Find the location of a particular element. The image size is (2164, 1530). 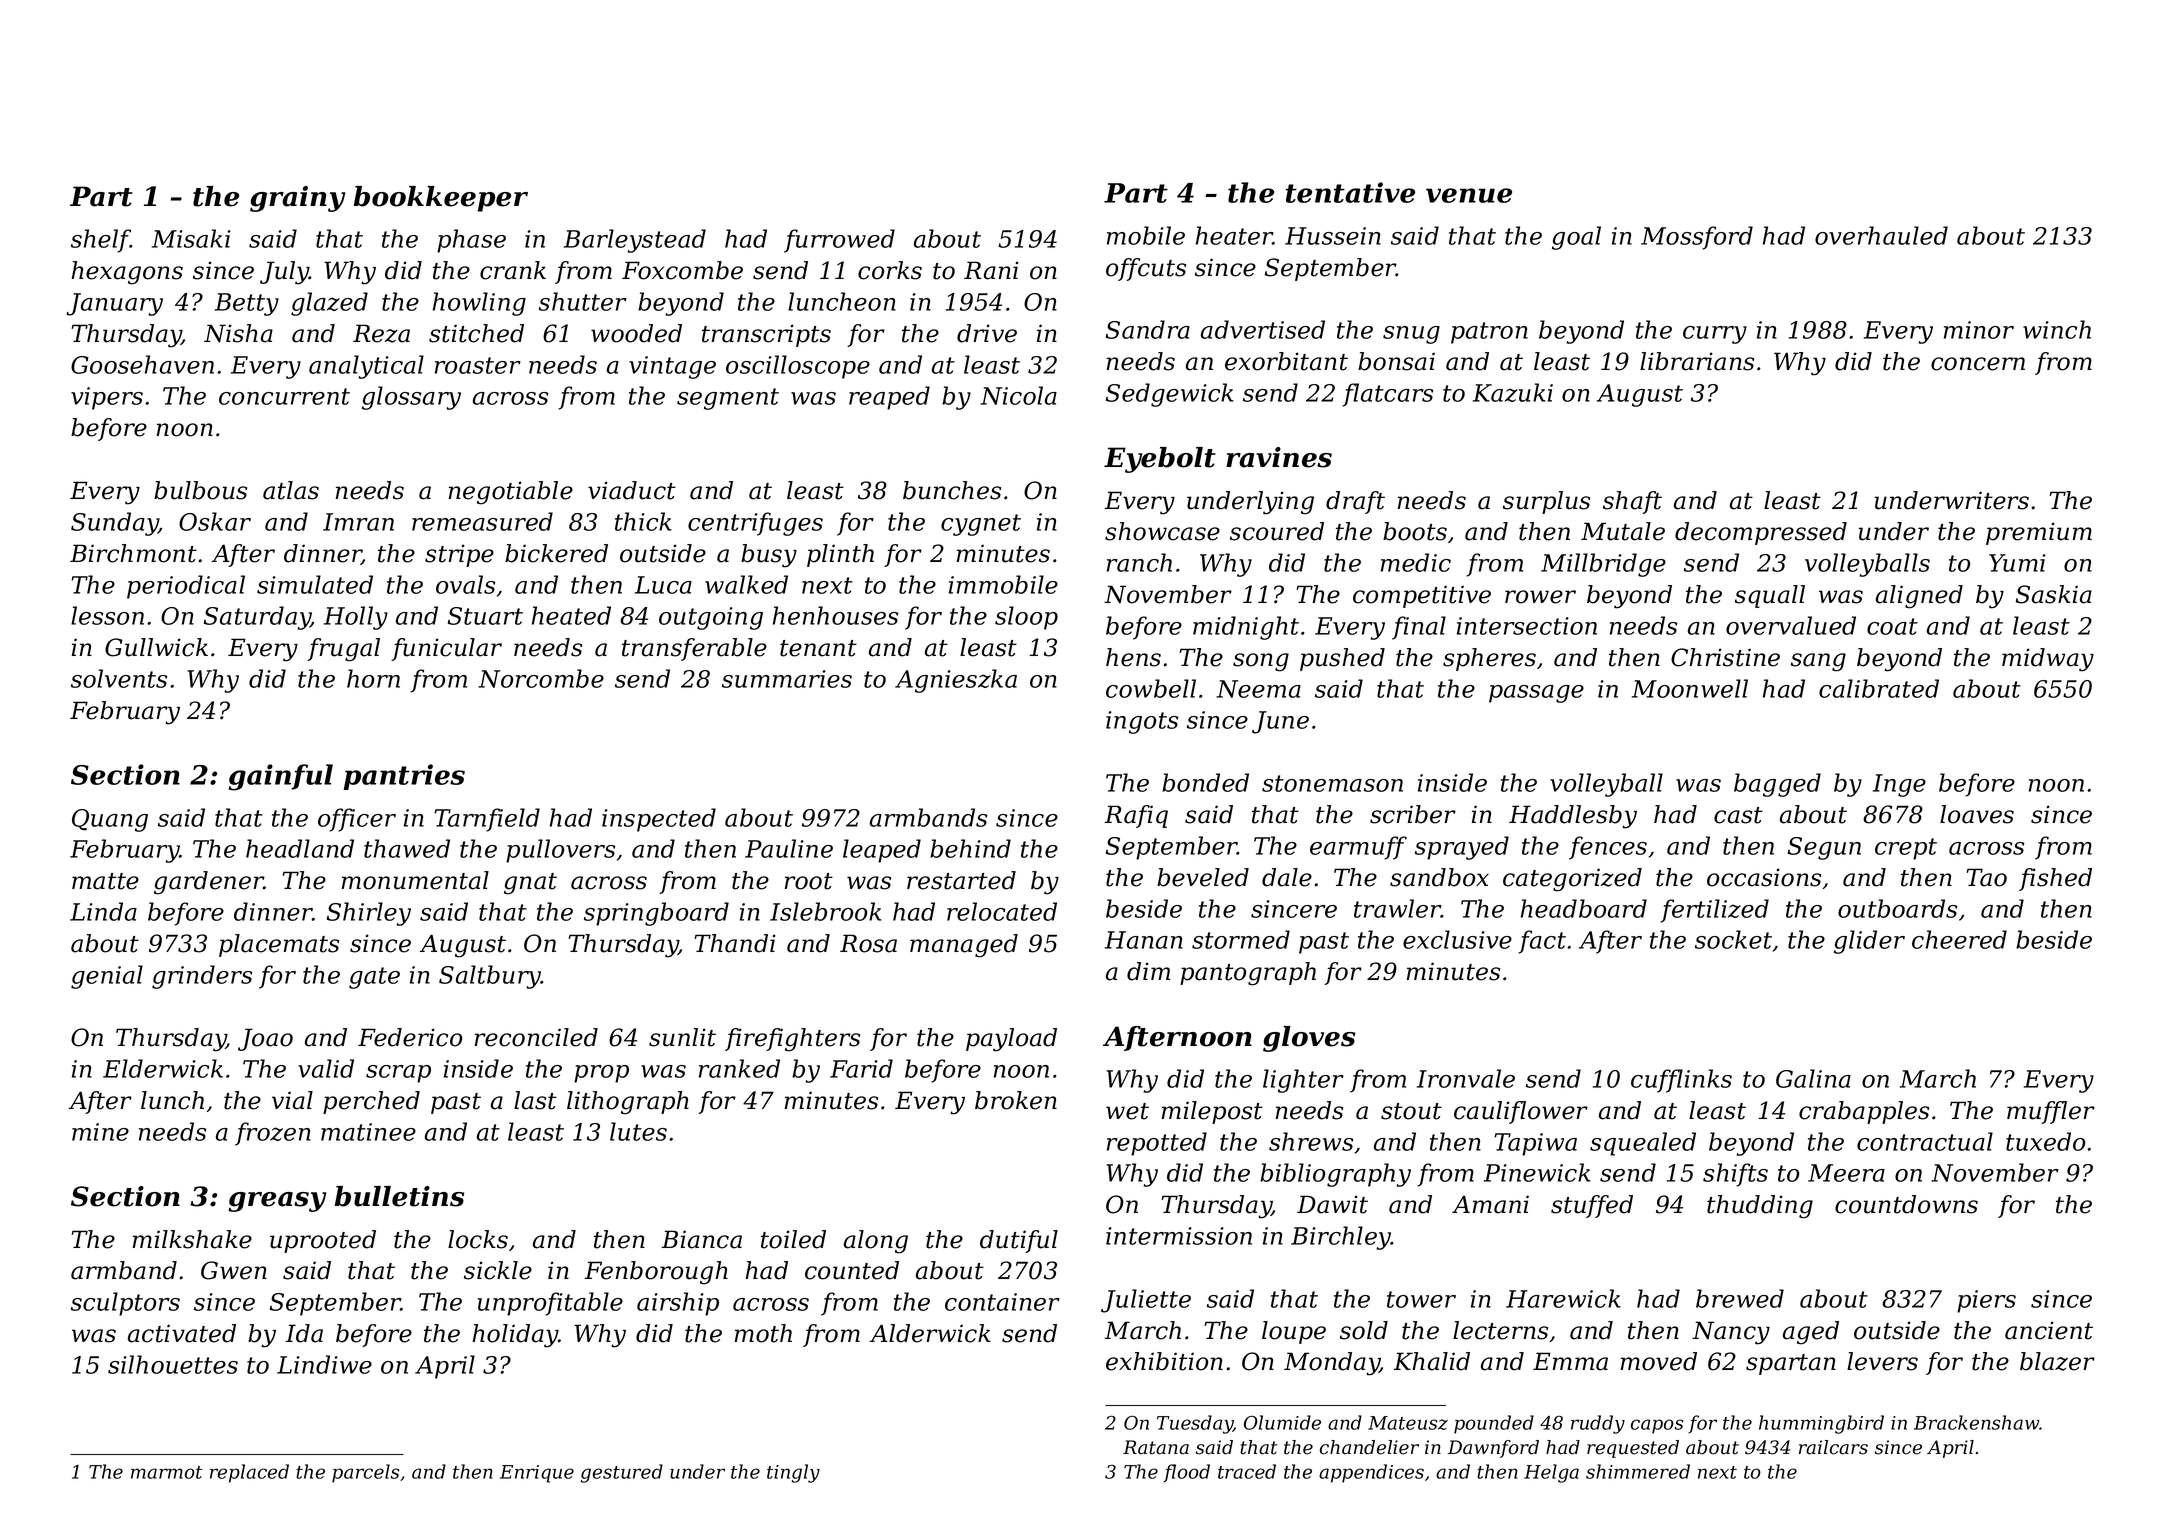

repotted is located at coordinates (1157, 1144).
